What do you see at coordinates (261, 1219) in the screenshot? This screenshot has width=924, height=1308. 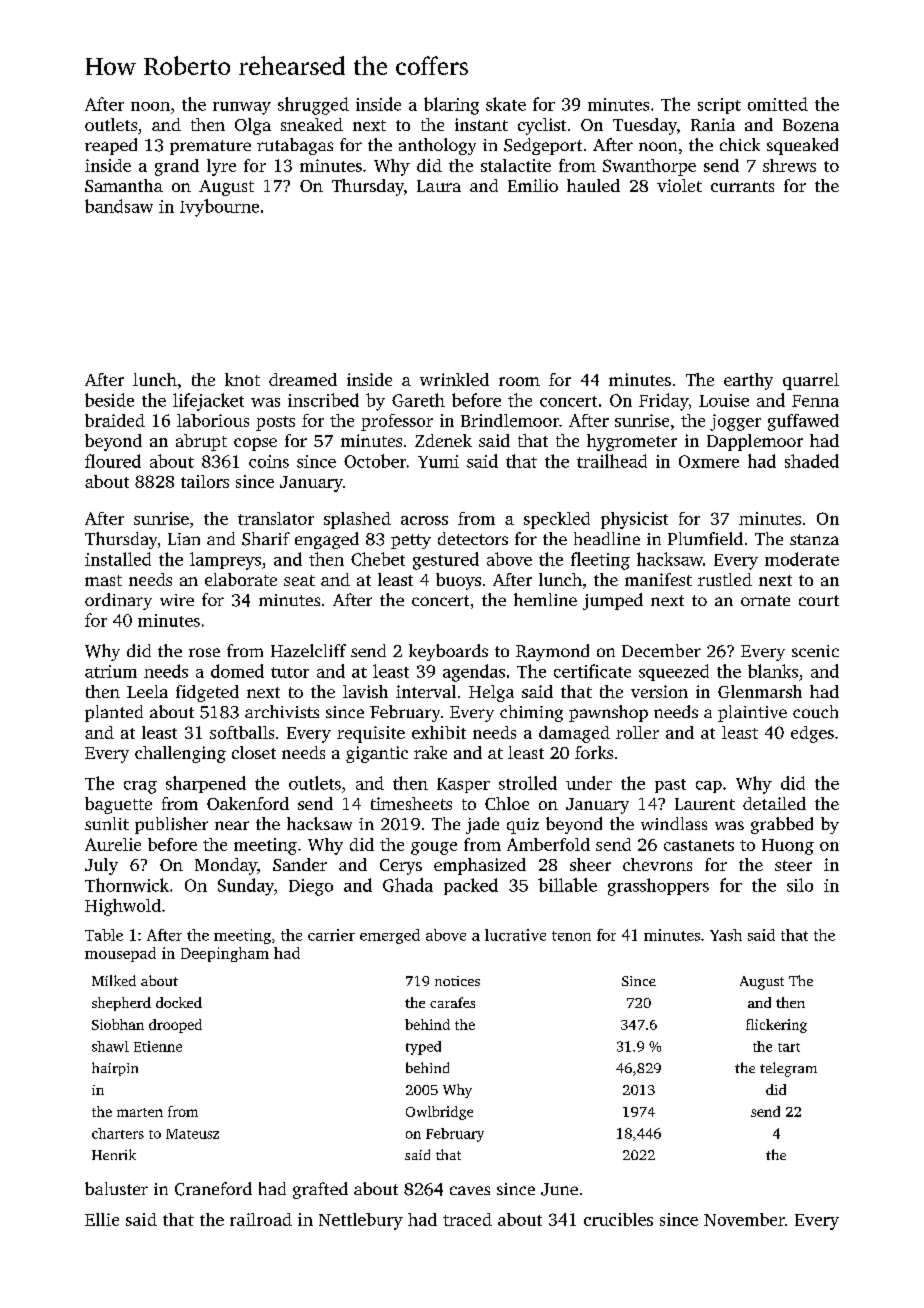 I see `railroad` at bounding box center [261, 1219].
